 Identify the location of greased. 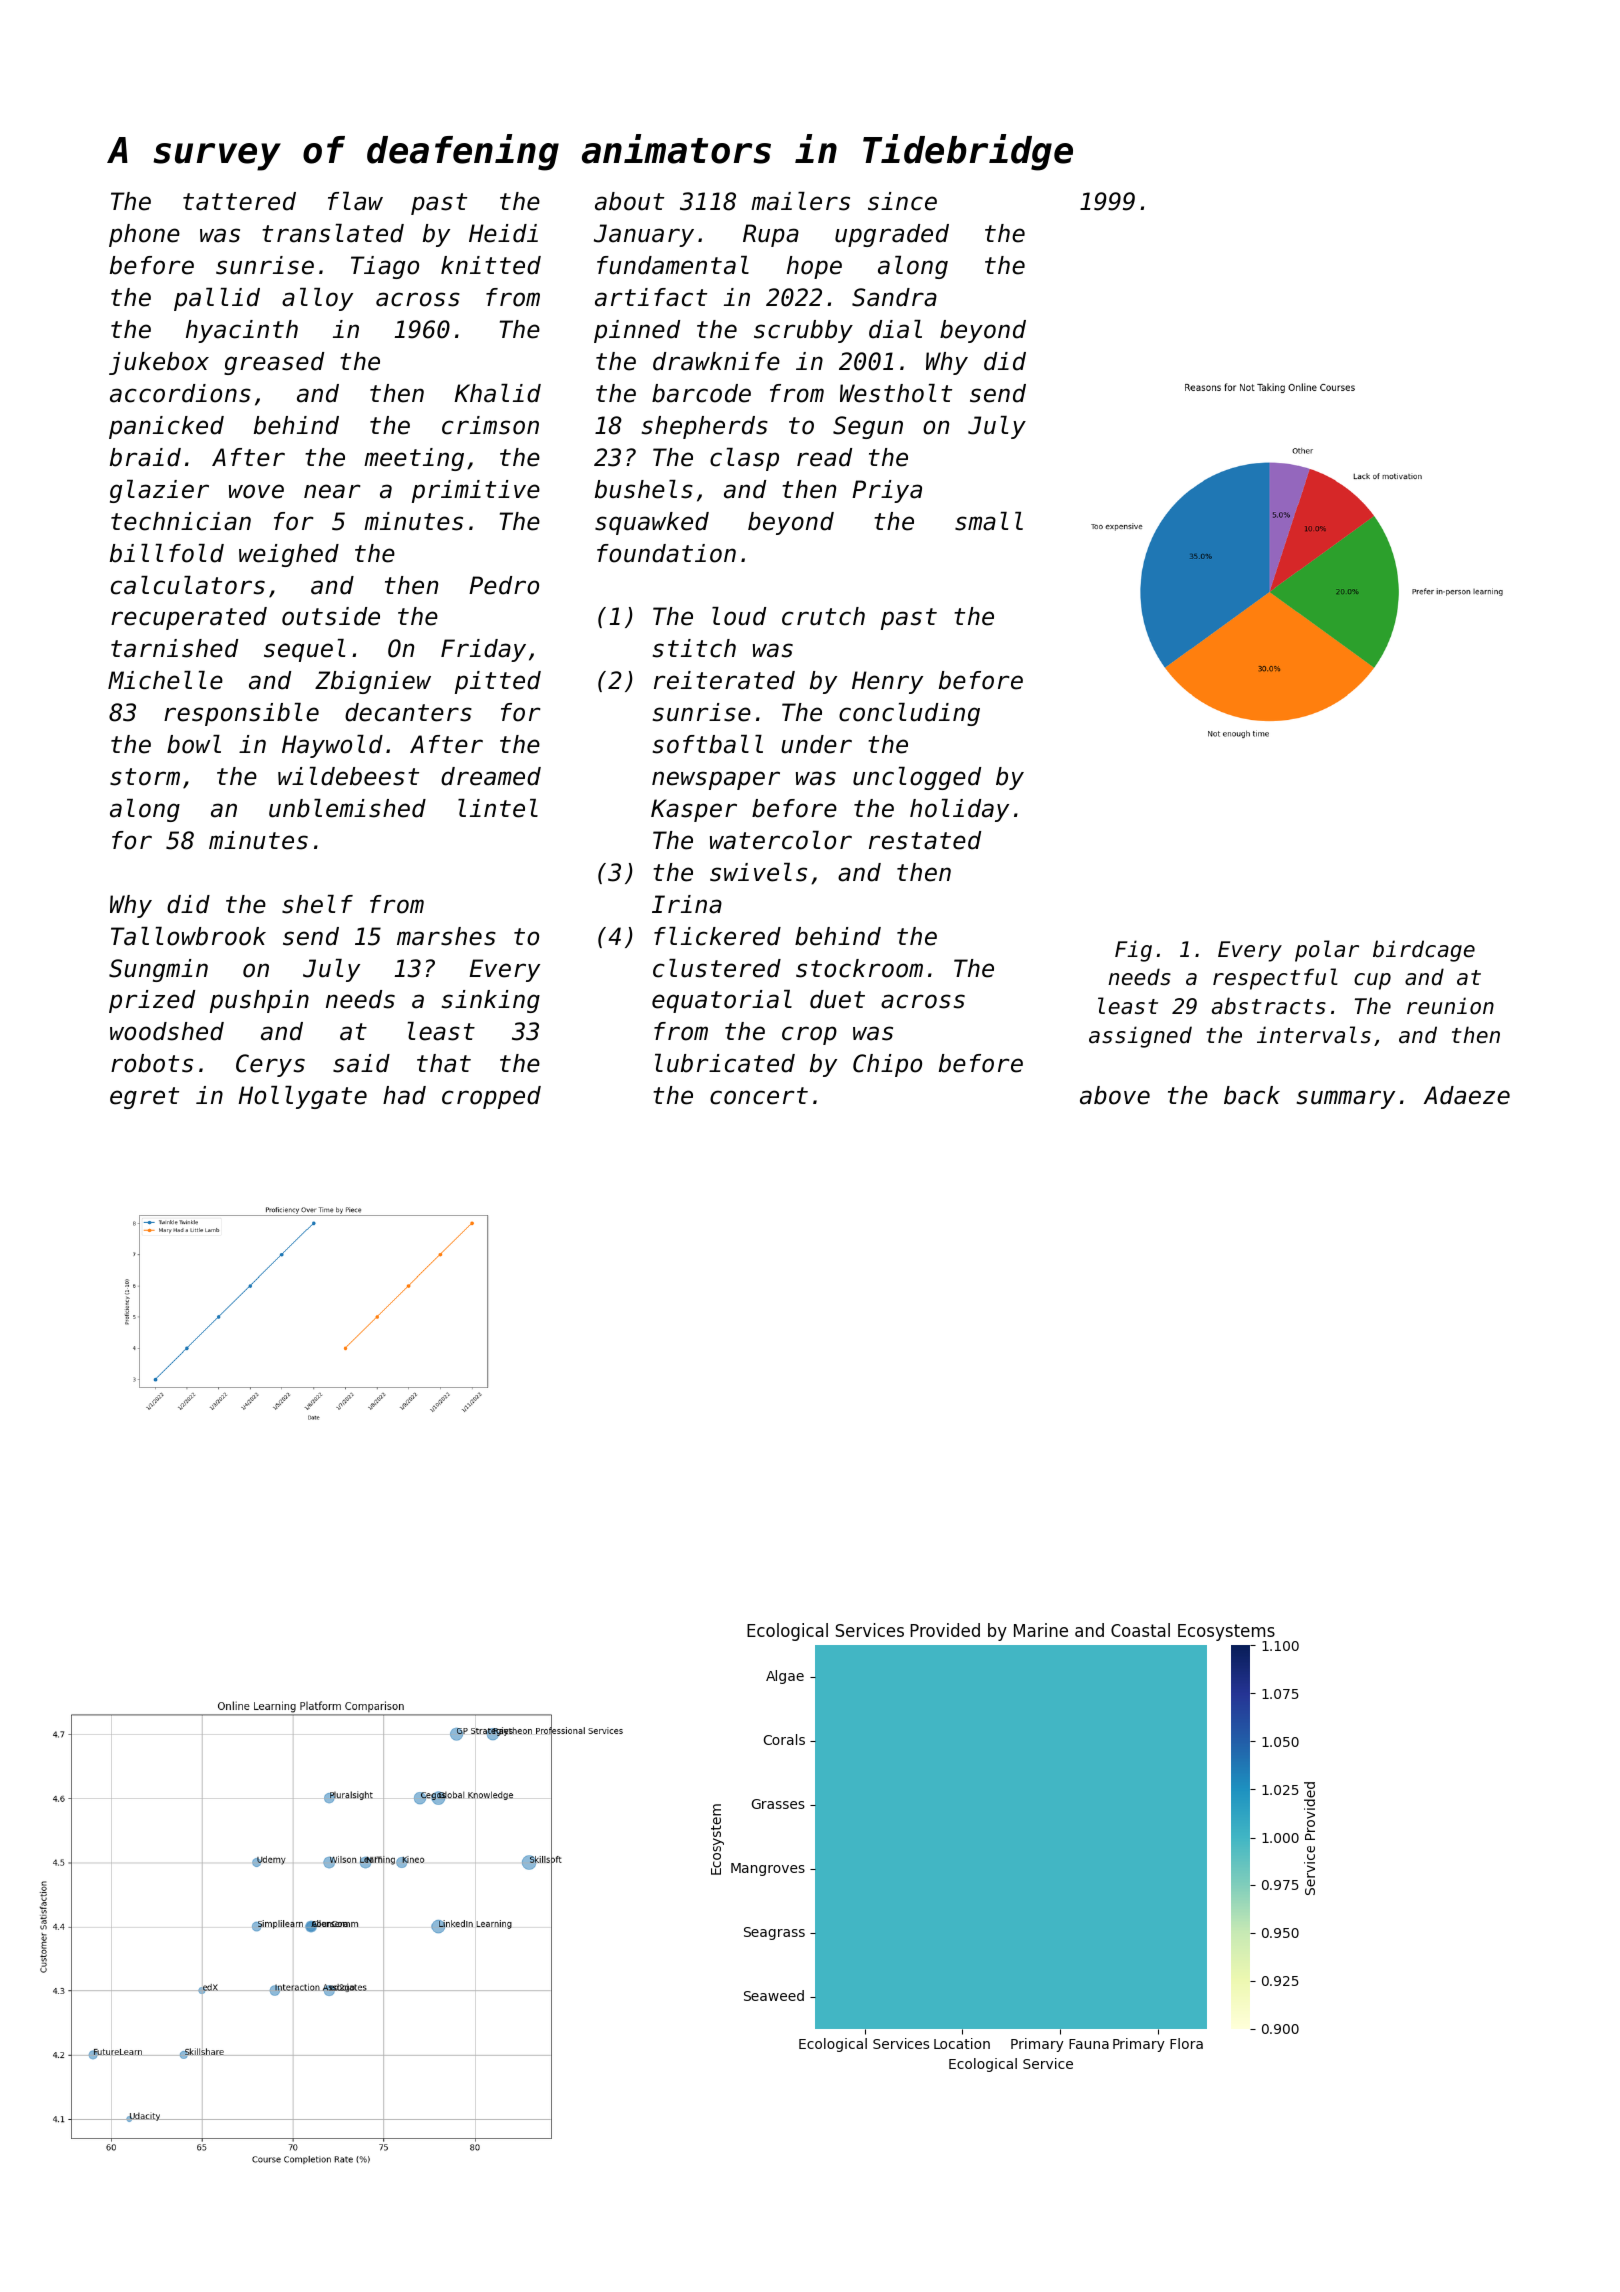
(274, 363).
